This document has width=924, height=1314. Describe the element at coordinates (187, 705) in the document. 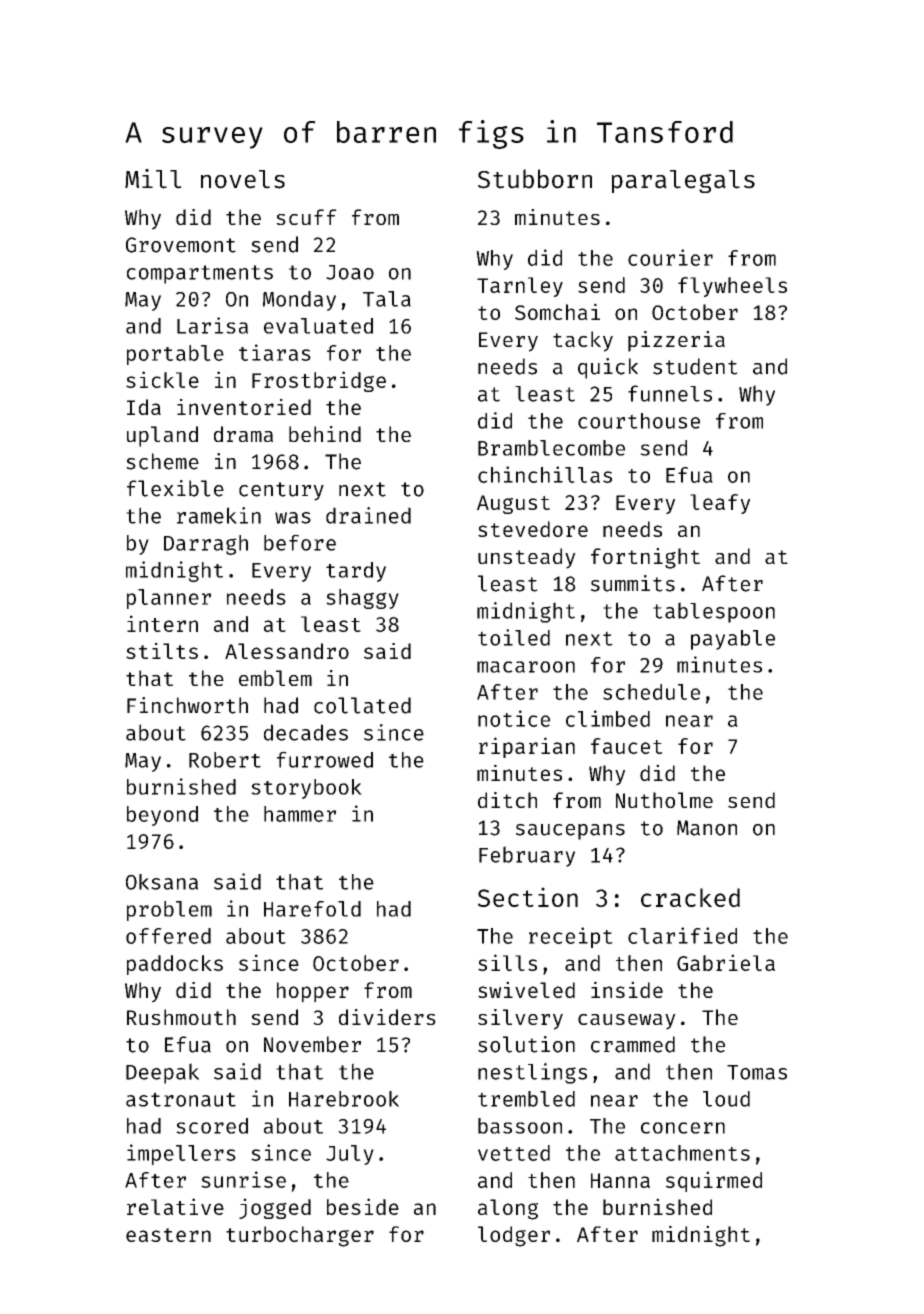

I see `Finchworth` at that location.
